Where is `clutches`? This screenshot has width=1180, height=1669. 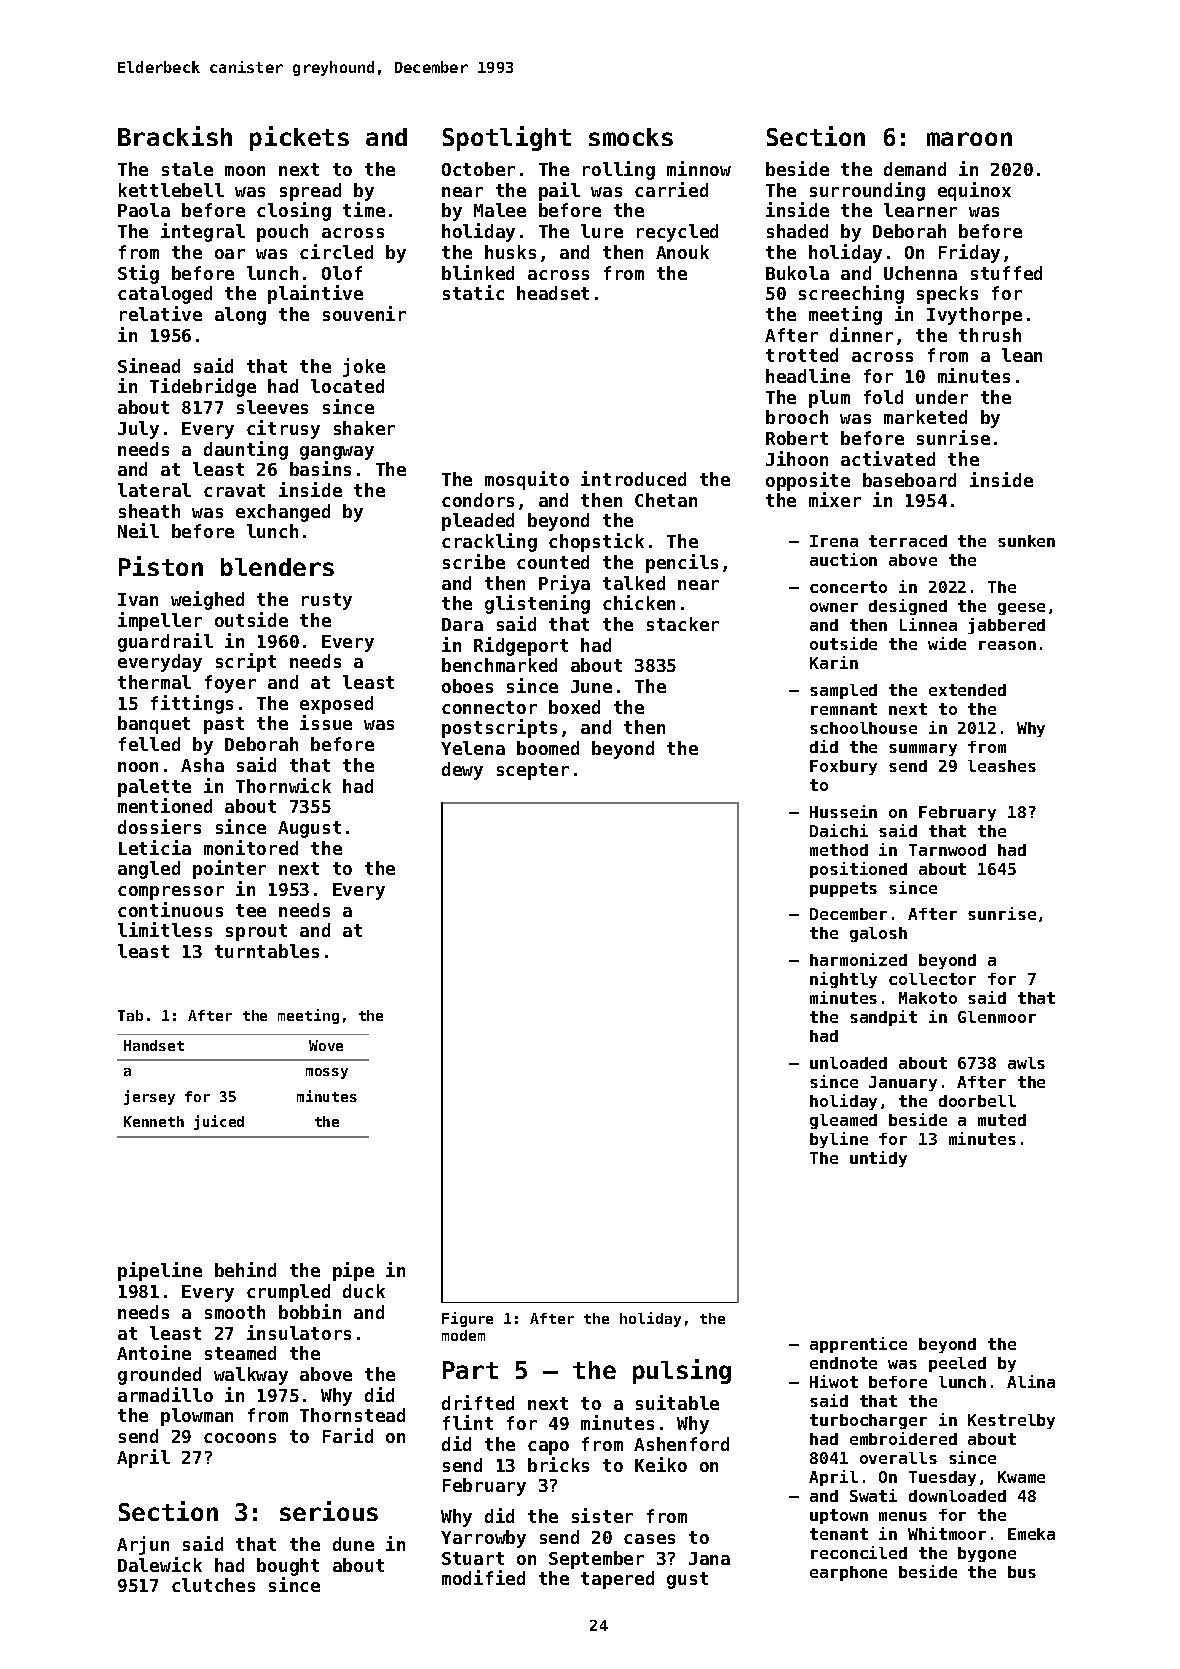 clutches is located at coordinates (213, 1585).
